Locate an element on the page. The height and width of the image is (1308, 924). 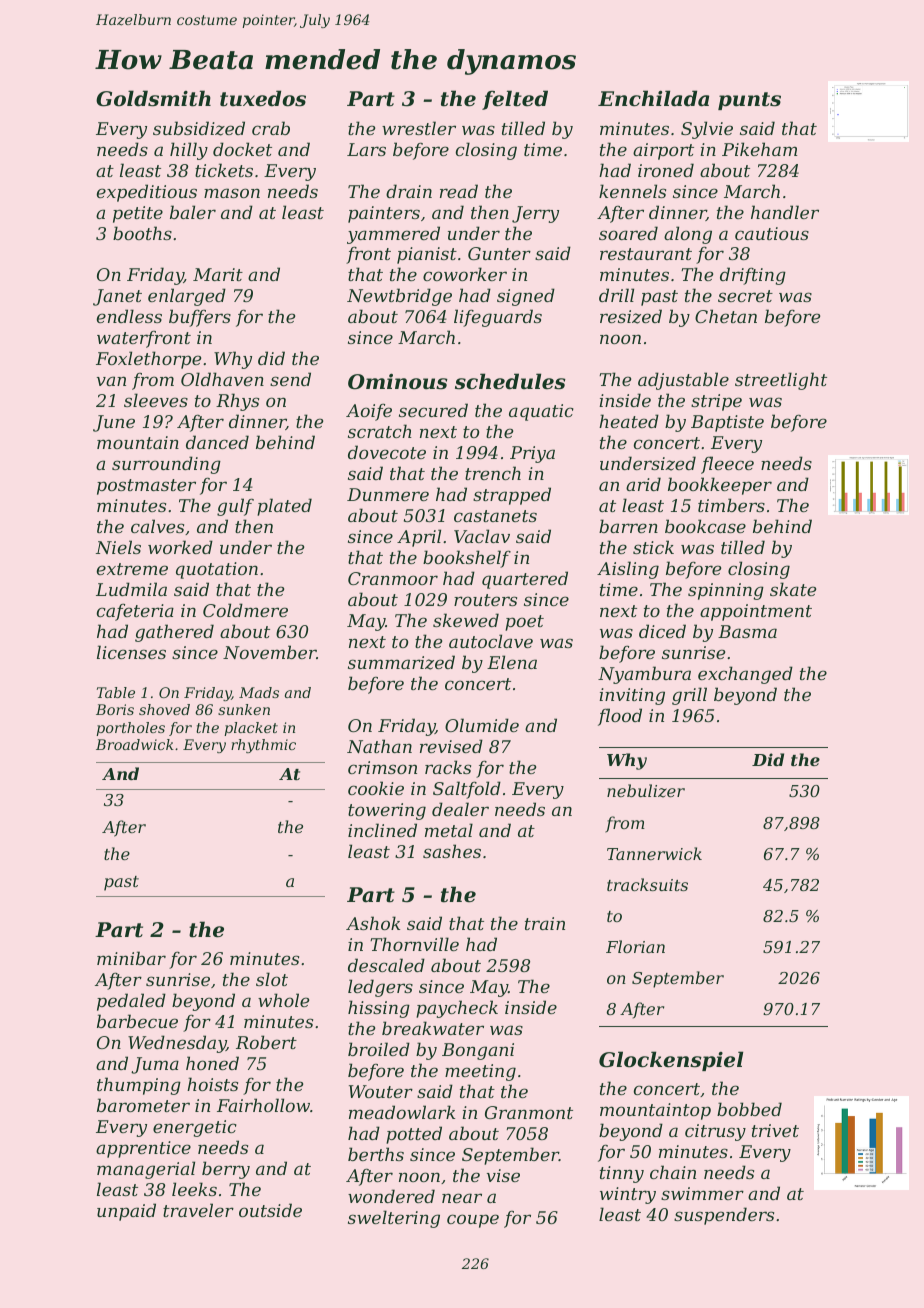
Cranmoor is located at coordinates (393, 578).
